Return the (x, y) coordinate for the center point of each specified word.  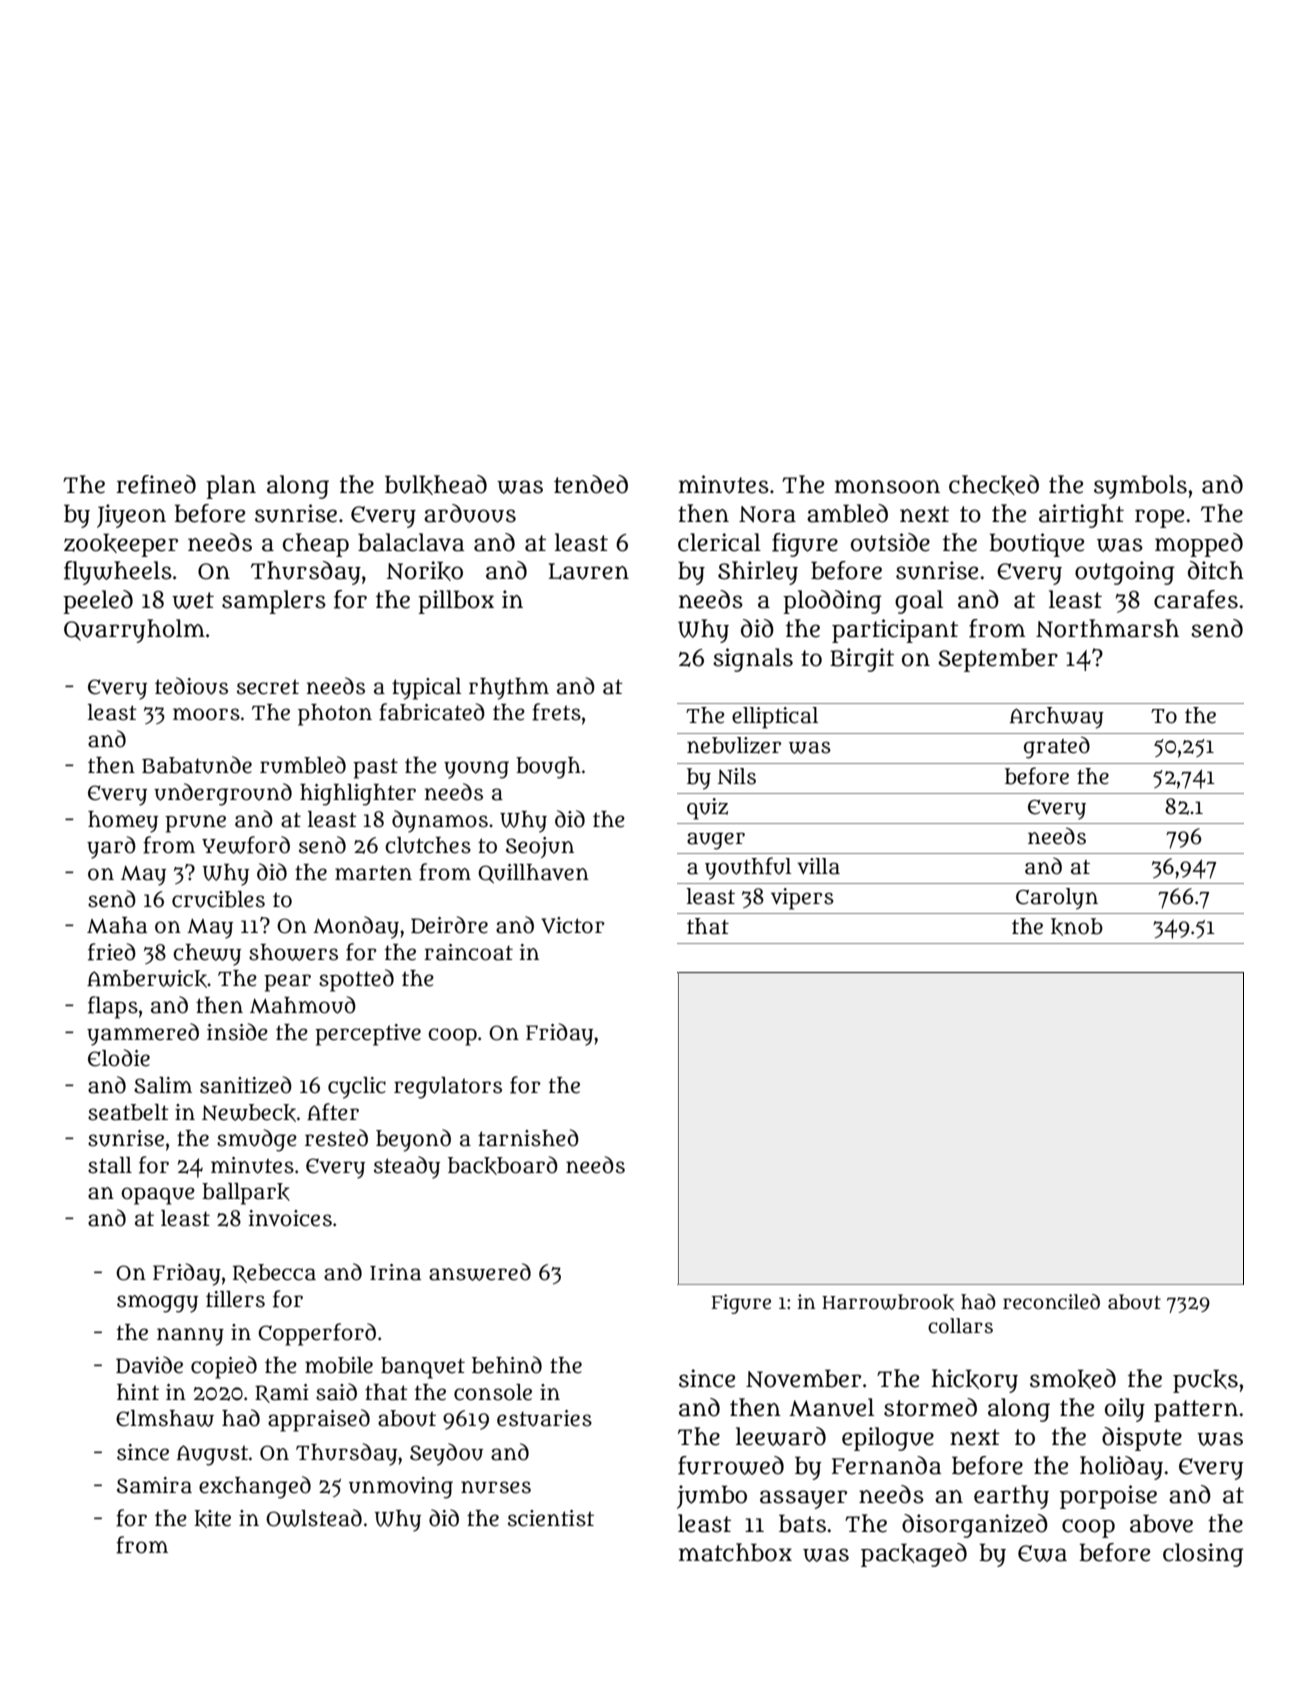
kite (212, 1519)
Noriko (424, 571)
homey (123, 822)
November (803, 1378)
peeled (98, 602)
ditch (1216, 570)
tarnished (528, 1138)
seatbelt (128, 1112)
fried (112, 952)
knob (1077, 927)
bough (548, 768)
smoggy (157, 1304)
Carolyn (1057, 899)
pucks (1205, 1381)
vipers (802, 899)
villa (818, 866)
